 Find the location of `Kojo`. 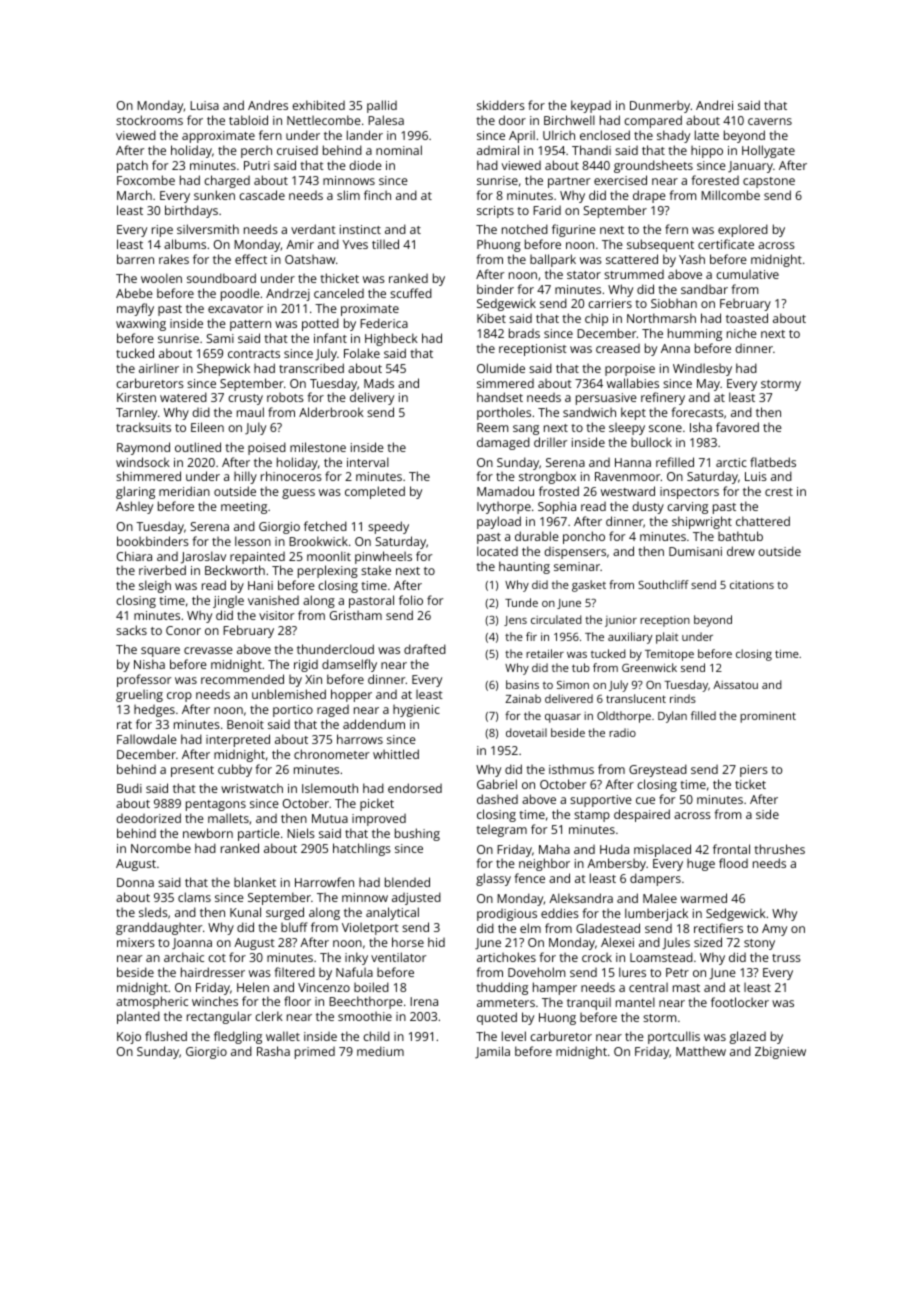

Kojo is located at coordinates (129, 1038).
